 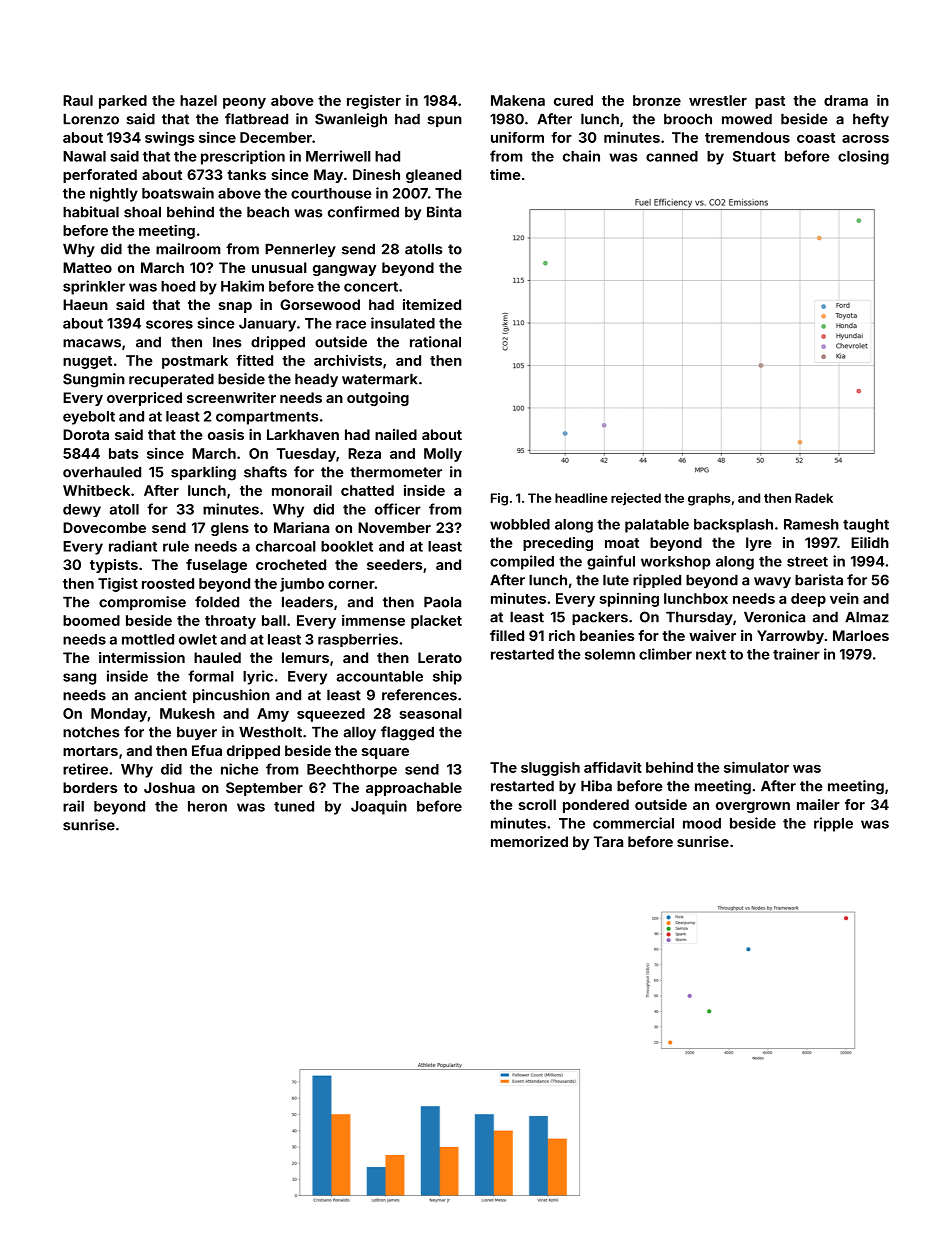 What do you see at coordinates (444, 121) in the screenshot?
I see `spun` at bounding box center [444, 121].
